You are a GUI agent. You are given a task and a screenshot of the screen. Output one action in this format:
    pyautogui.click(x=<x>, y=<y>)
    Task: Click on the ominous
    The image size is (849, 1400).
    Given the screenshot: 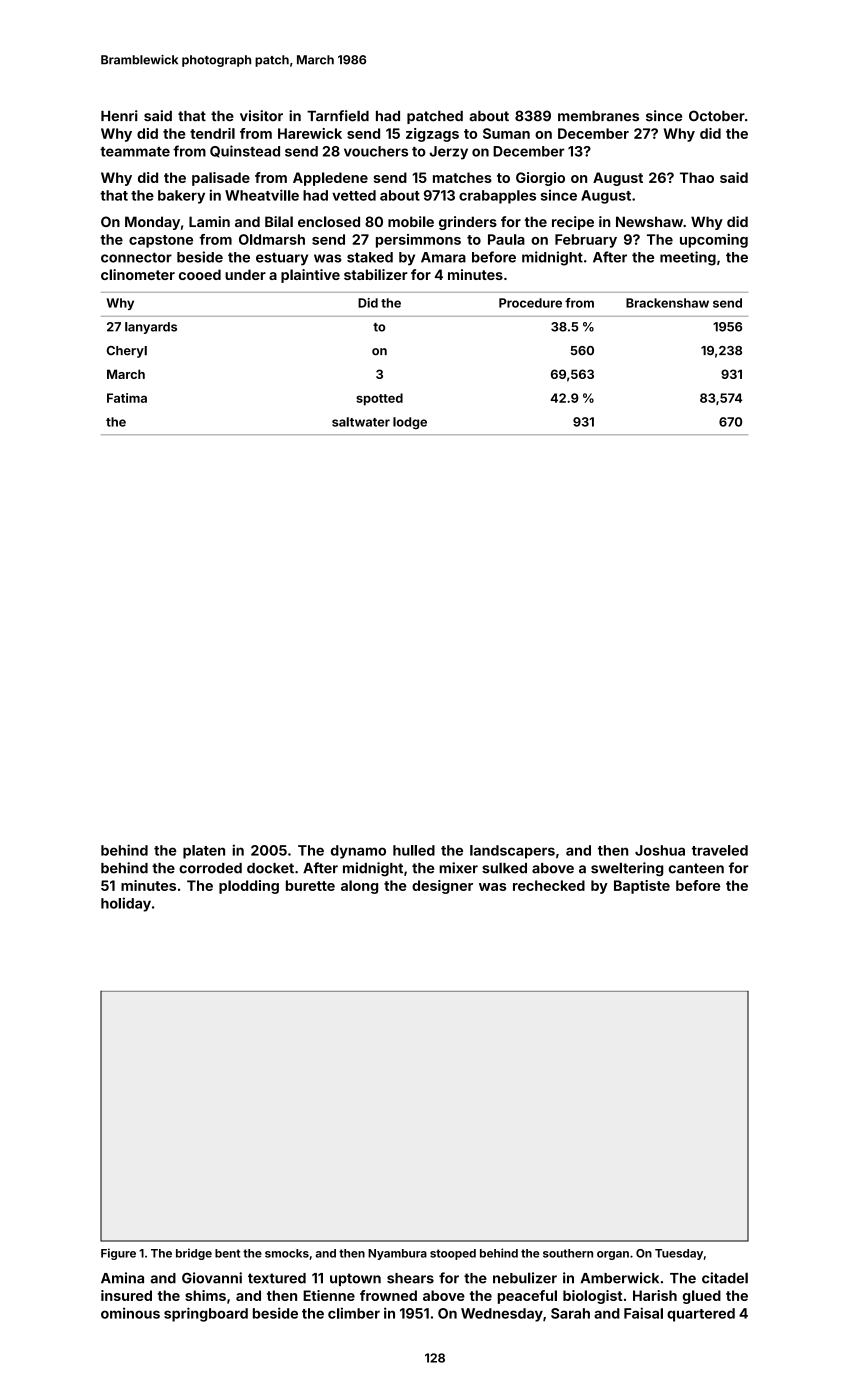 What is the action you would take?
    pyautogui.click(x=130, y=1313)
